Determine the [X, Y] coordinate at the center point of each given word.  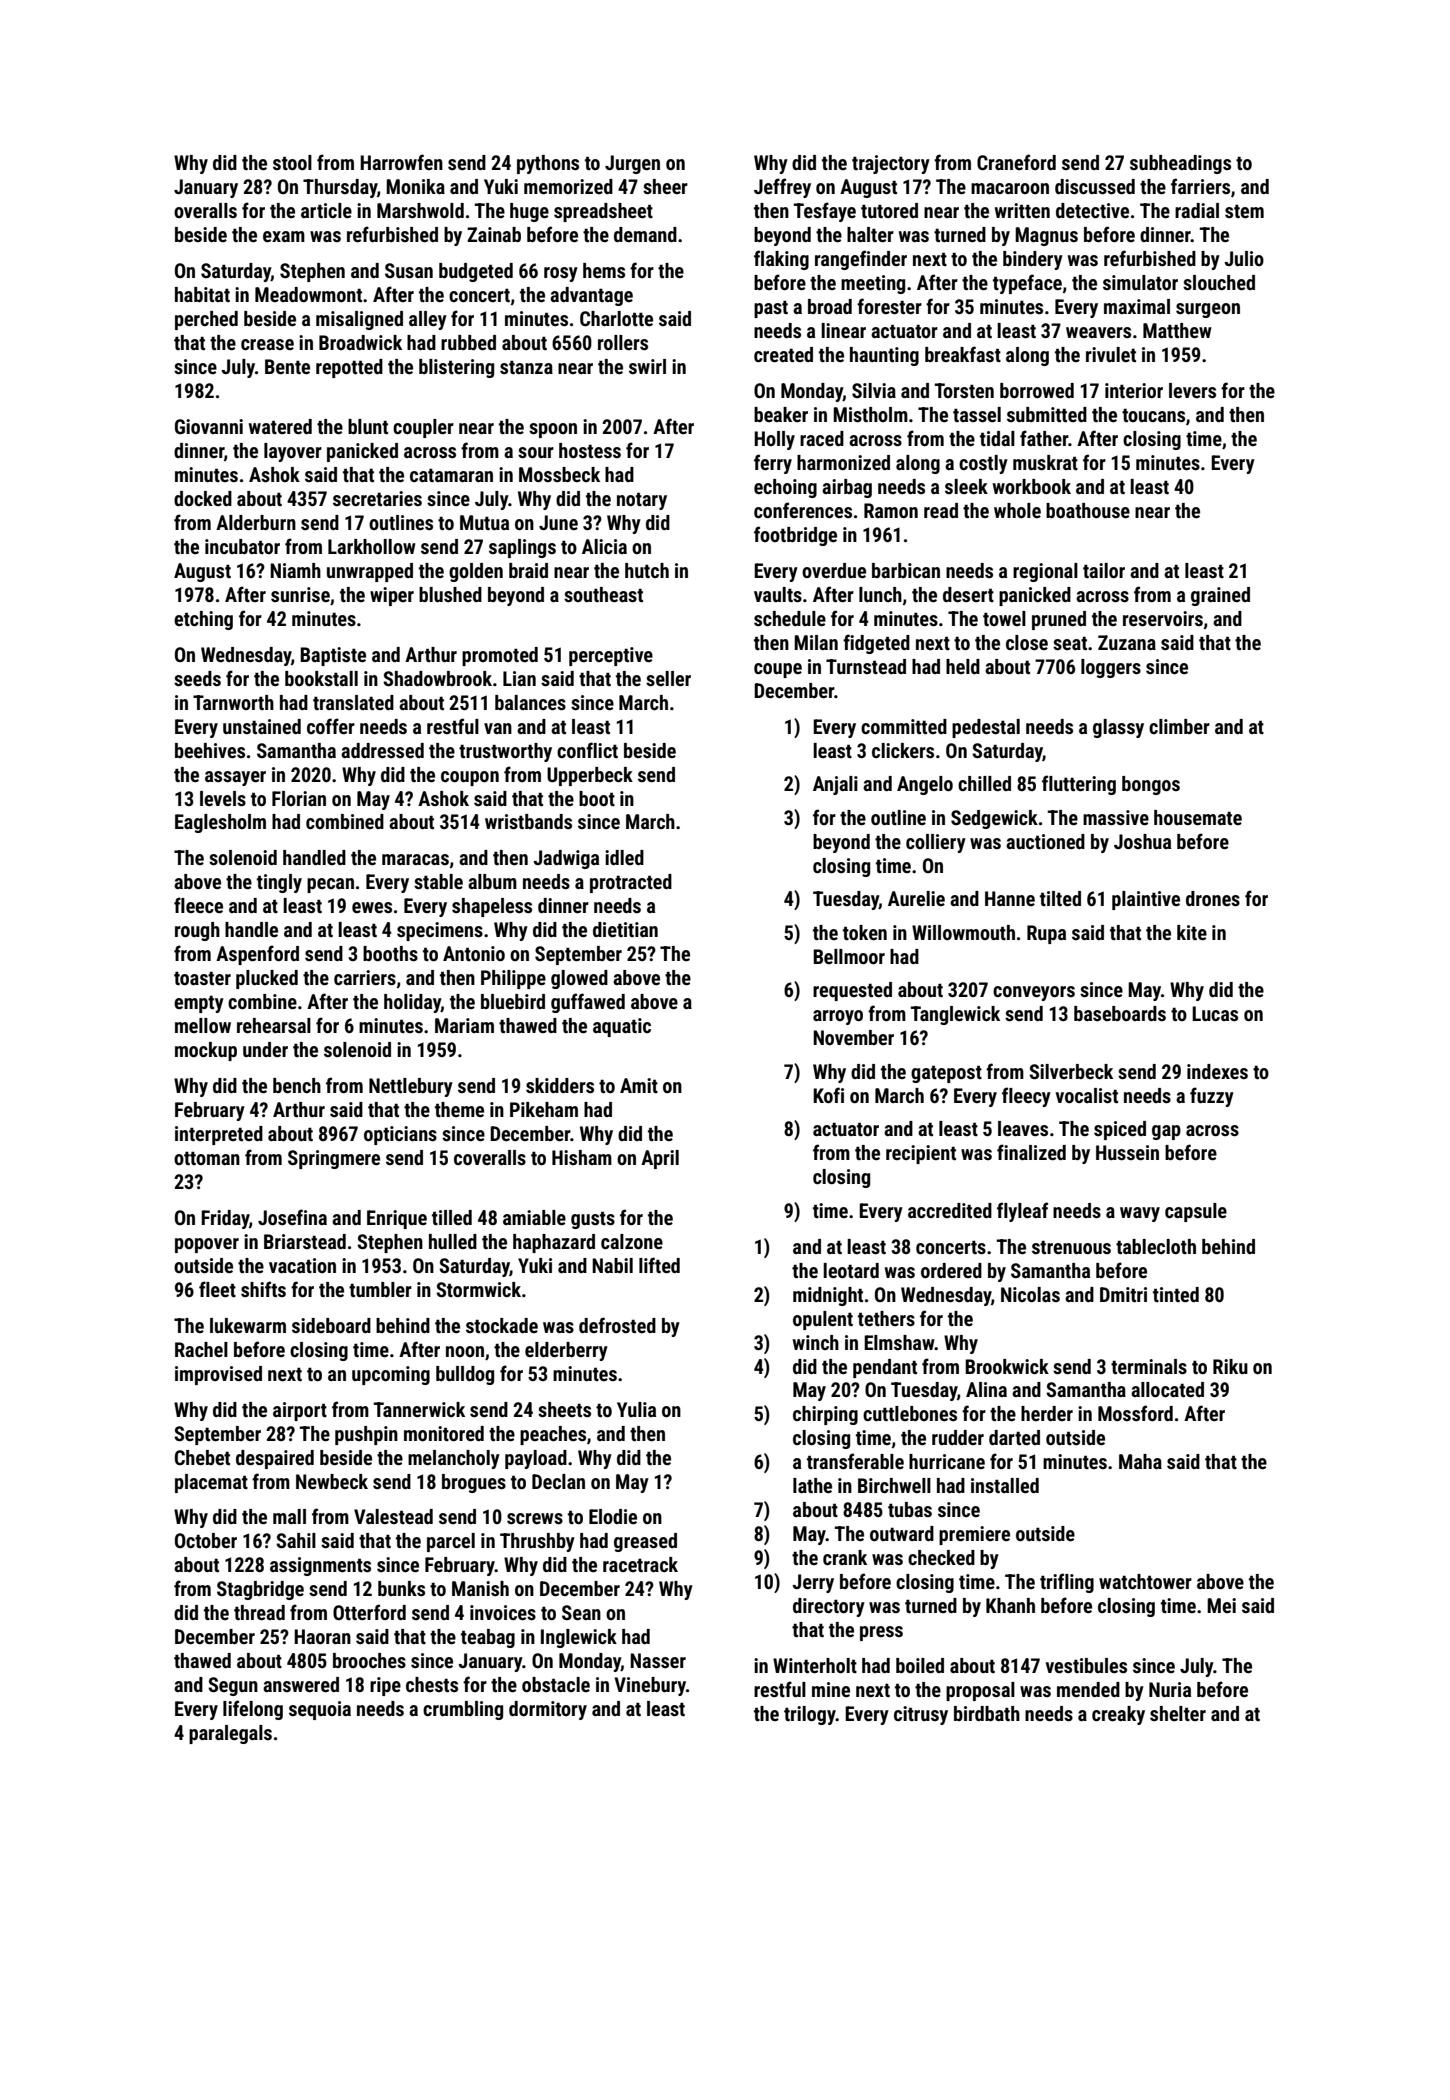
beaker [781, 414]
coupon [470, 778]
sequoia [320, 1710]
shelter [1178, 1713]
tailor [1104, 570]
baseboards [1120, 1013]
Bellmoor [849, 956]
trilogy [810, 1715]
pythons [548, 164]
